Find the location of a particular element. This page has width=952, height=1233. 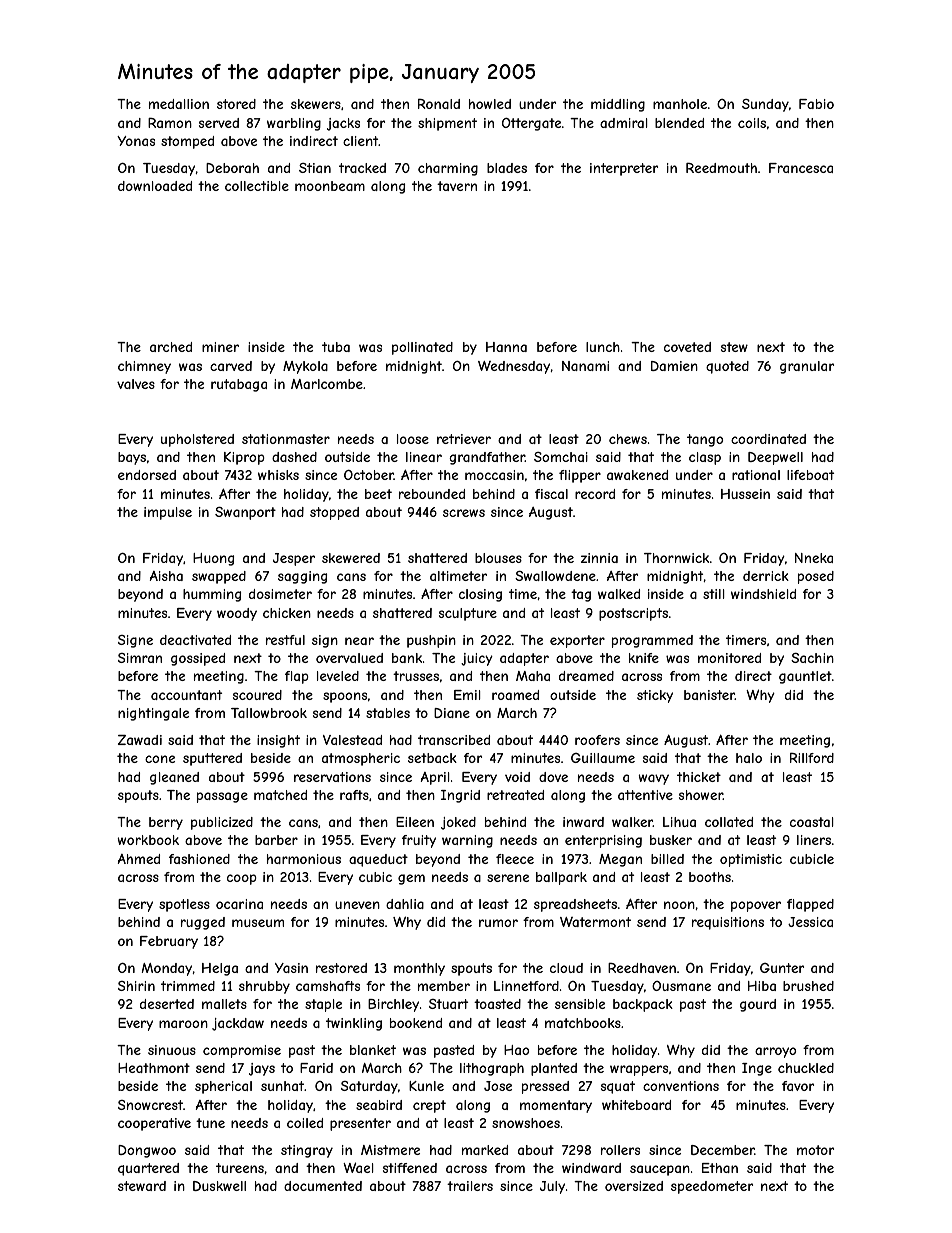

rumor is located at coordinates (498, 923).
